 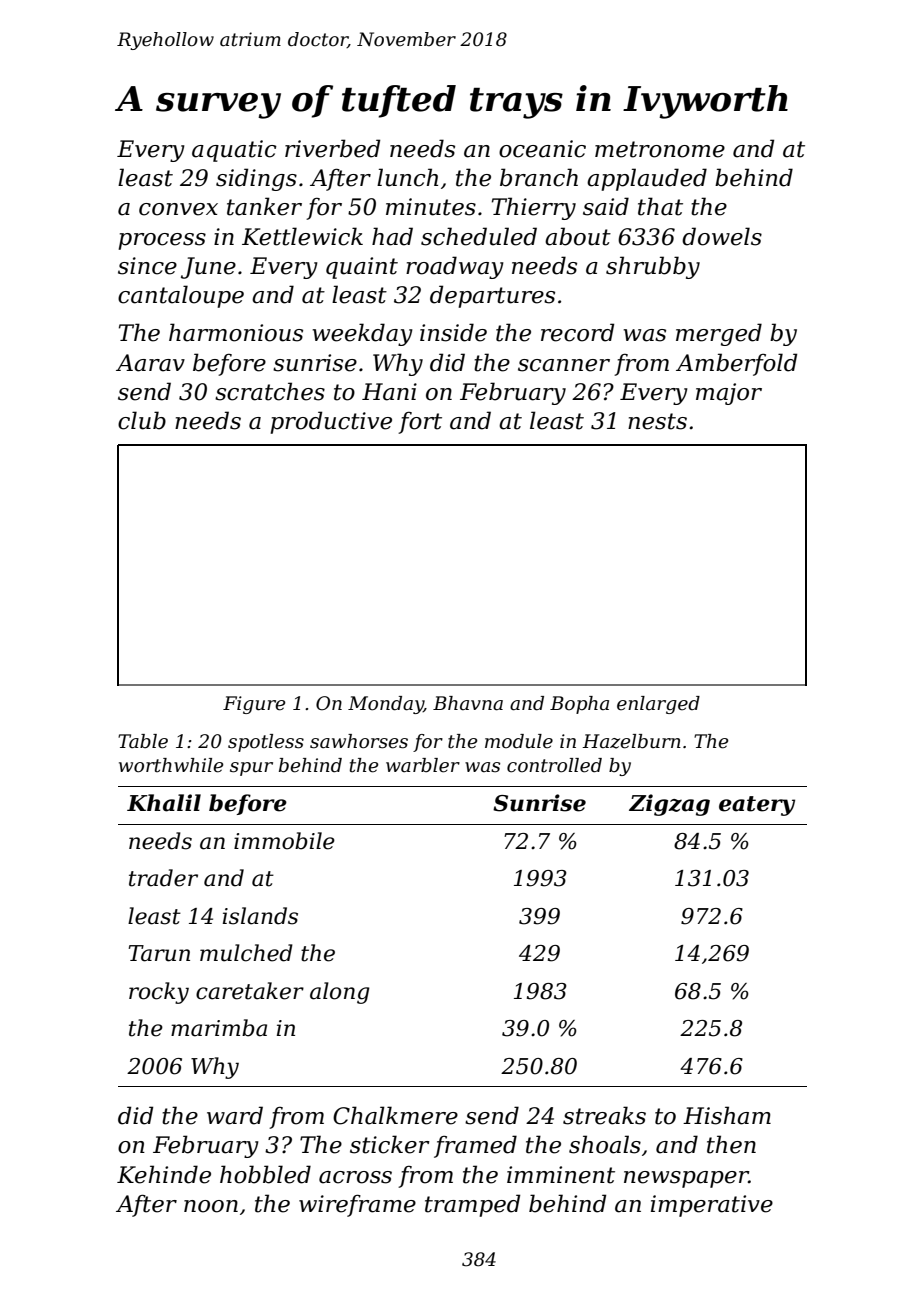 What do you see at coordinates (631, 741) in the document?
I see `Hazelburn` at bounding box center [631, 741].
